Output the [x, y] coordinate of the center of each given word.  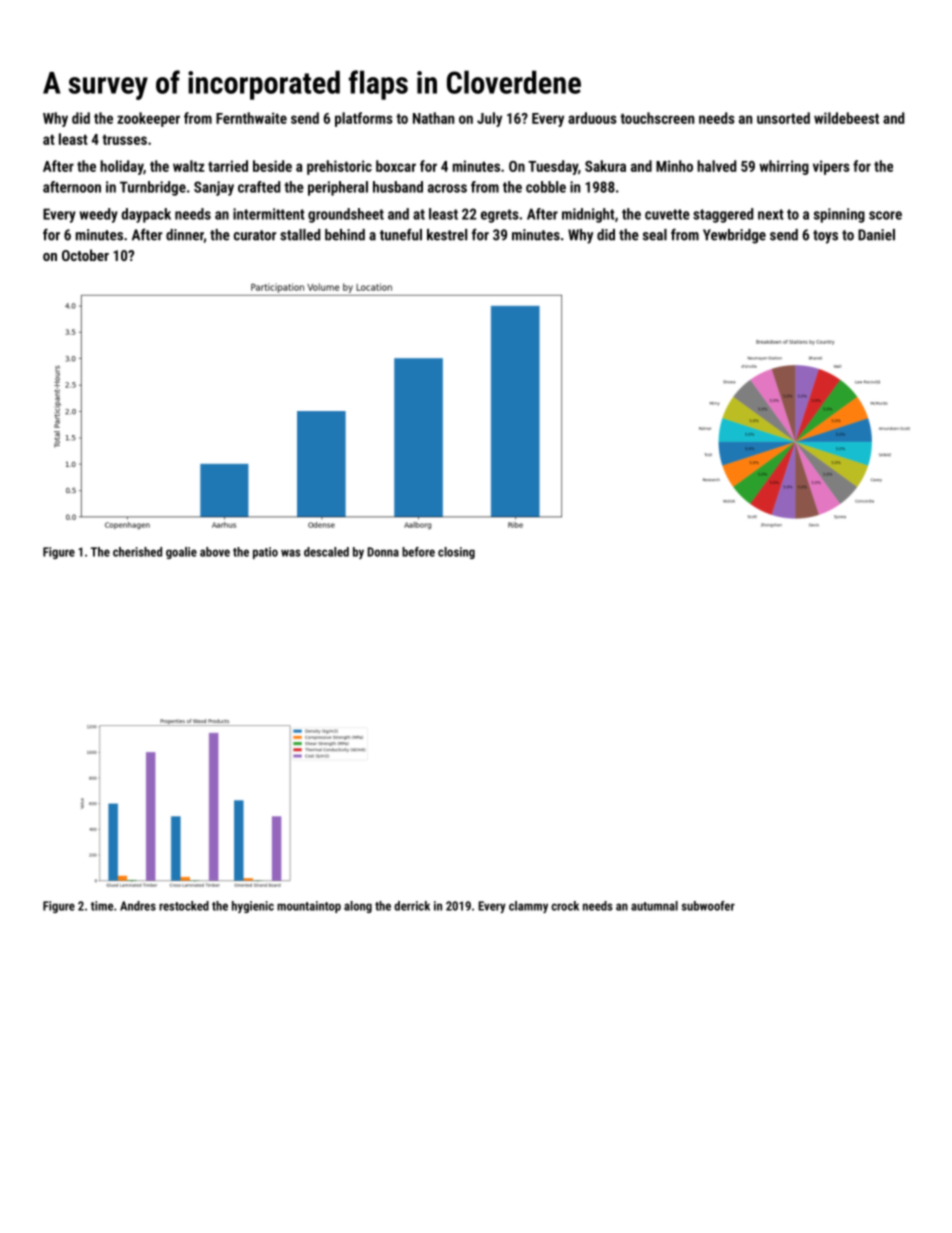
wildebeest [846, 118]
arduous [592, 118]
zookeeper [148, 119]
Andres [138, 906]
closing [456, 553]
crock [565, 906]
